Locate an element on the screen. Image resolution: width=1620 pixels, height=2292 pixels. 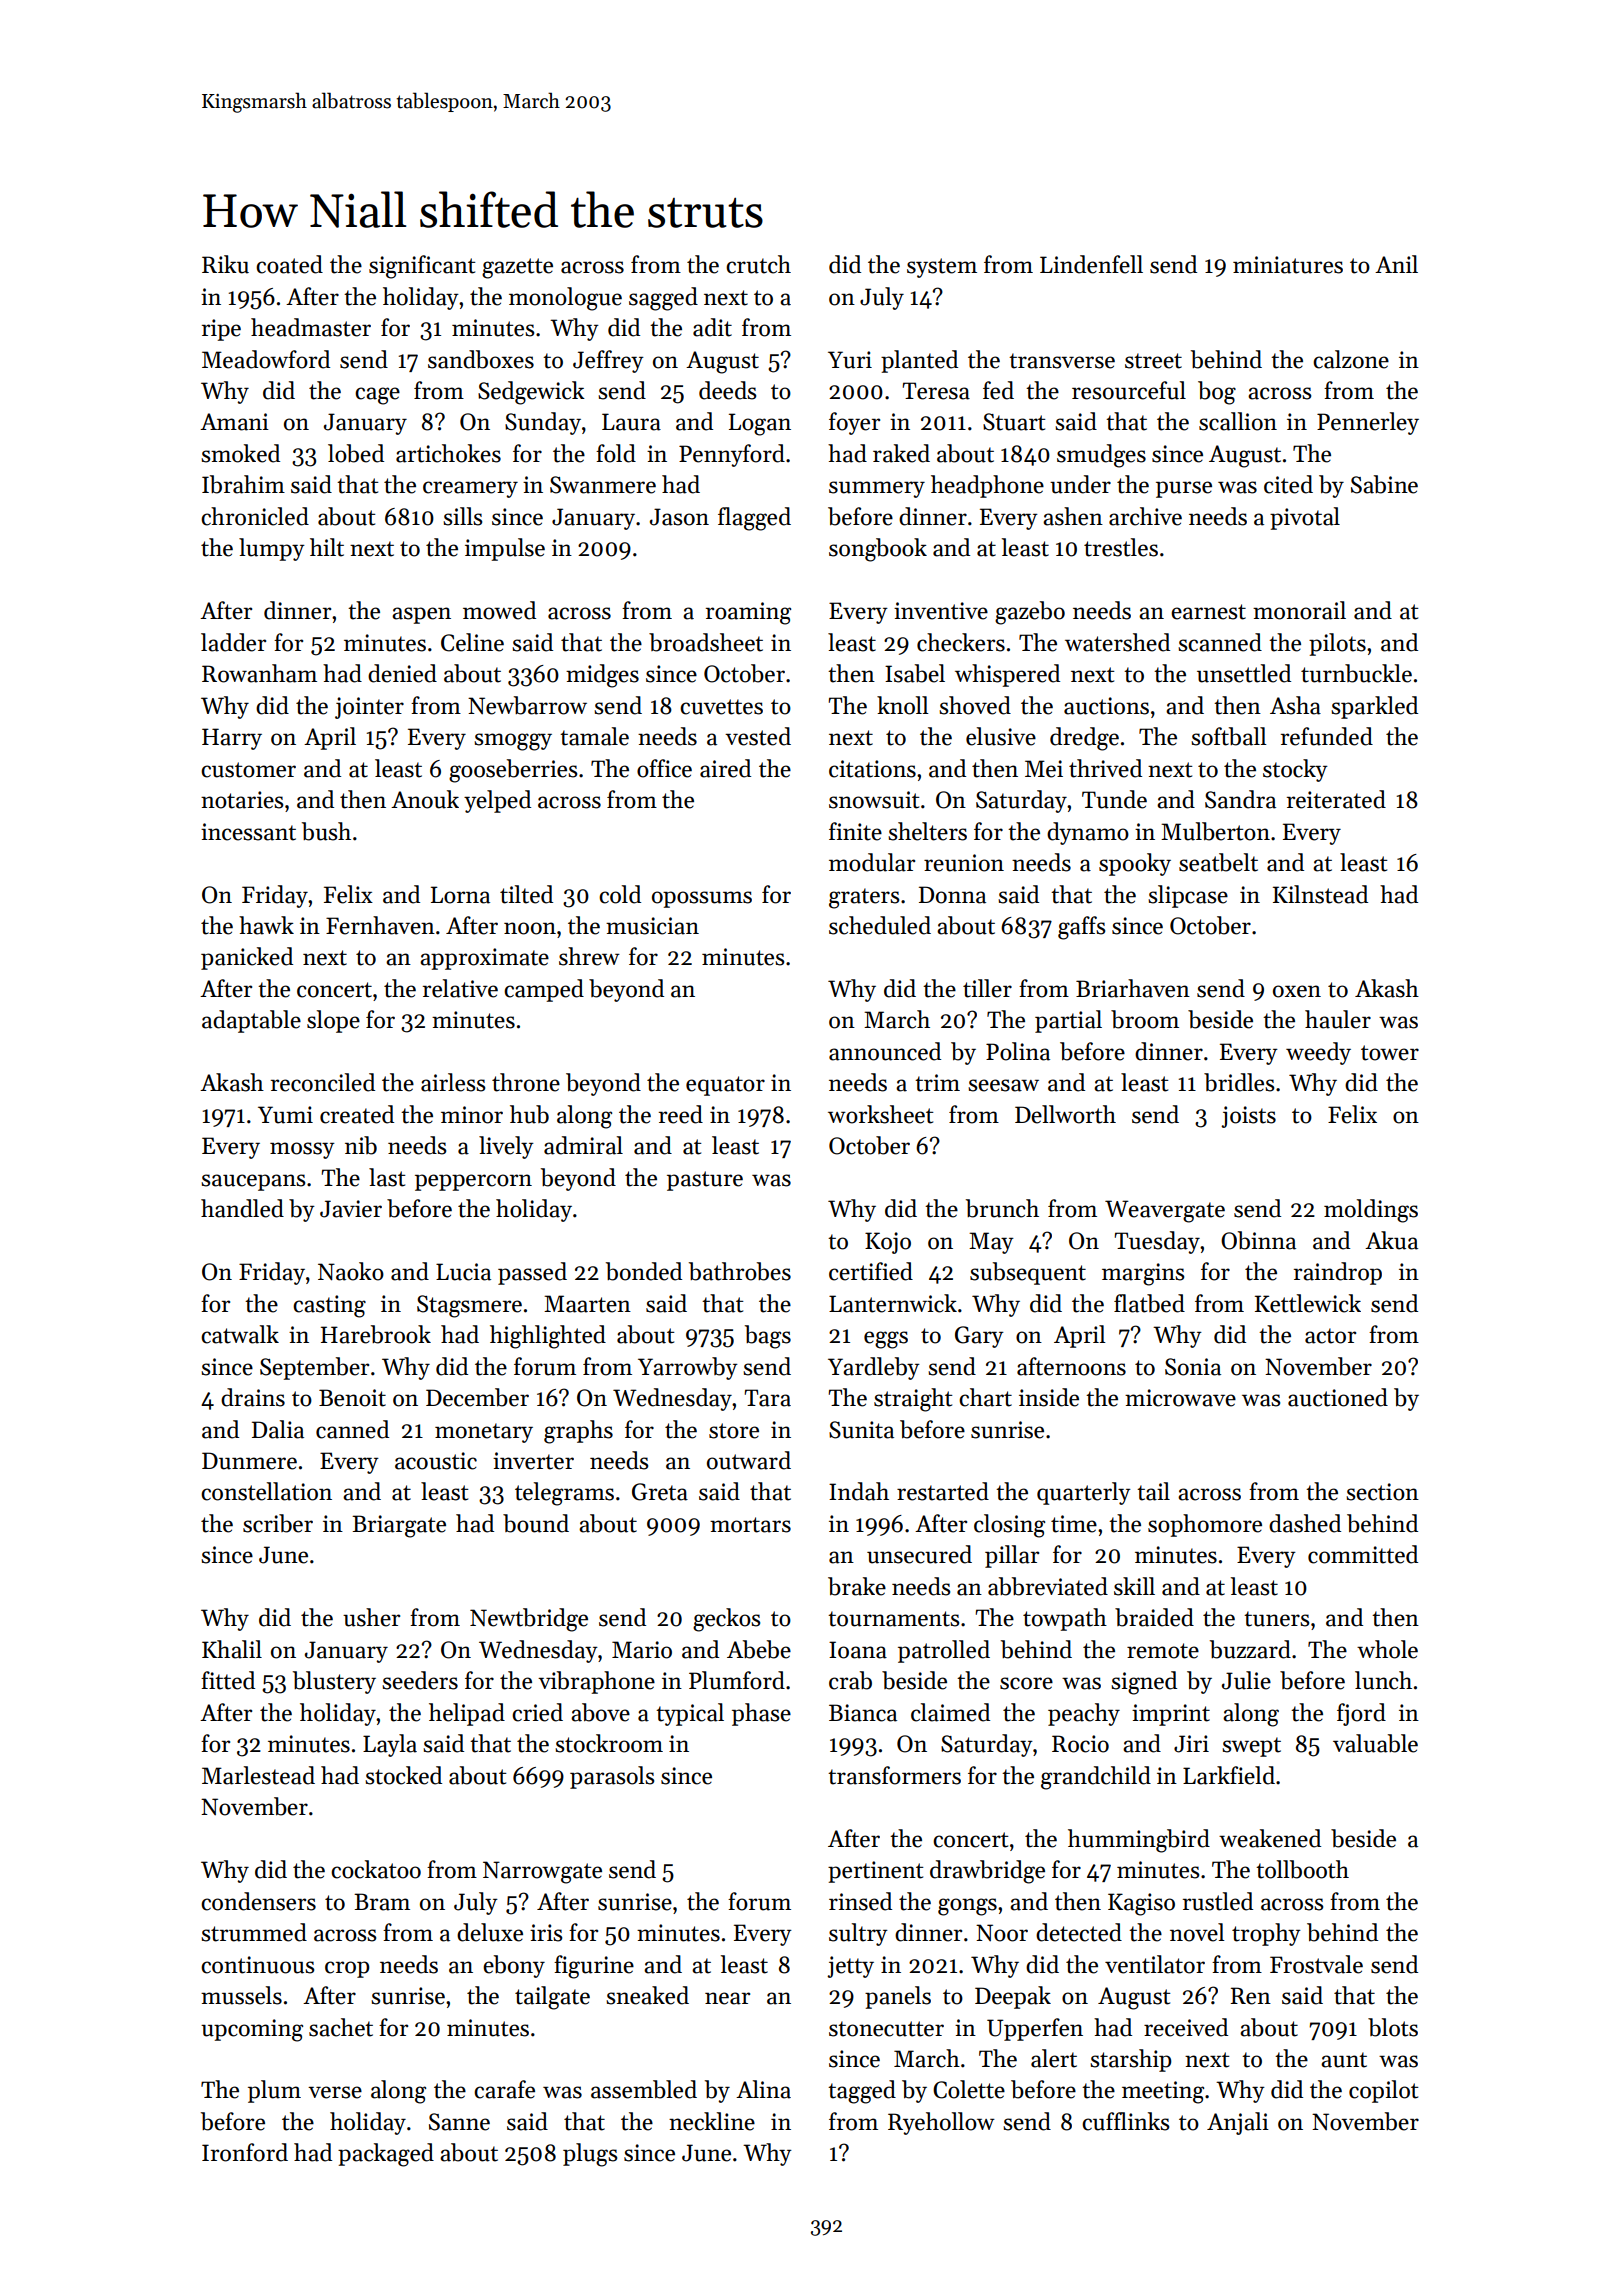
ashen is located at coordinates (1073, 516).
